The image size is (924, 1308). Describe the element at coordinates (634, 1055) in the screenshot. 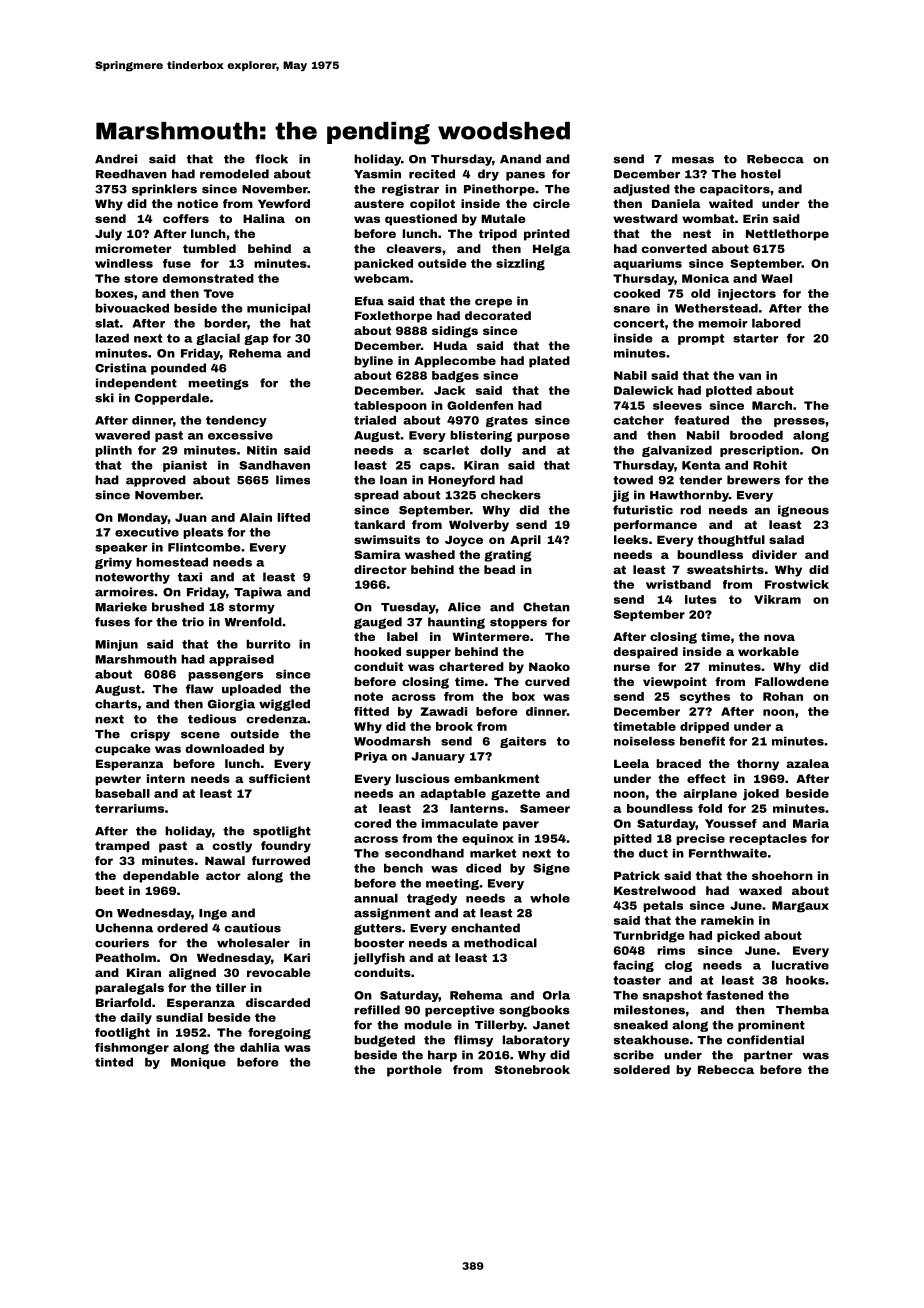

I see `scribe` at that location.
